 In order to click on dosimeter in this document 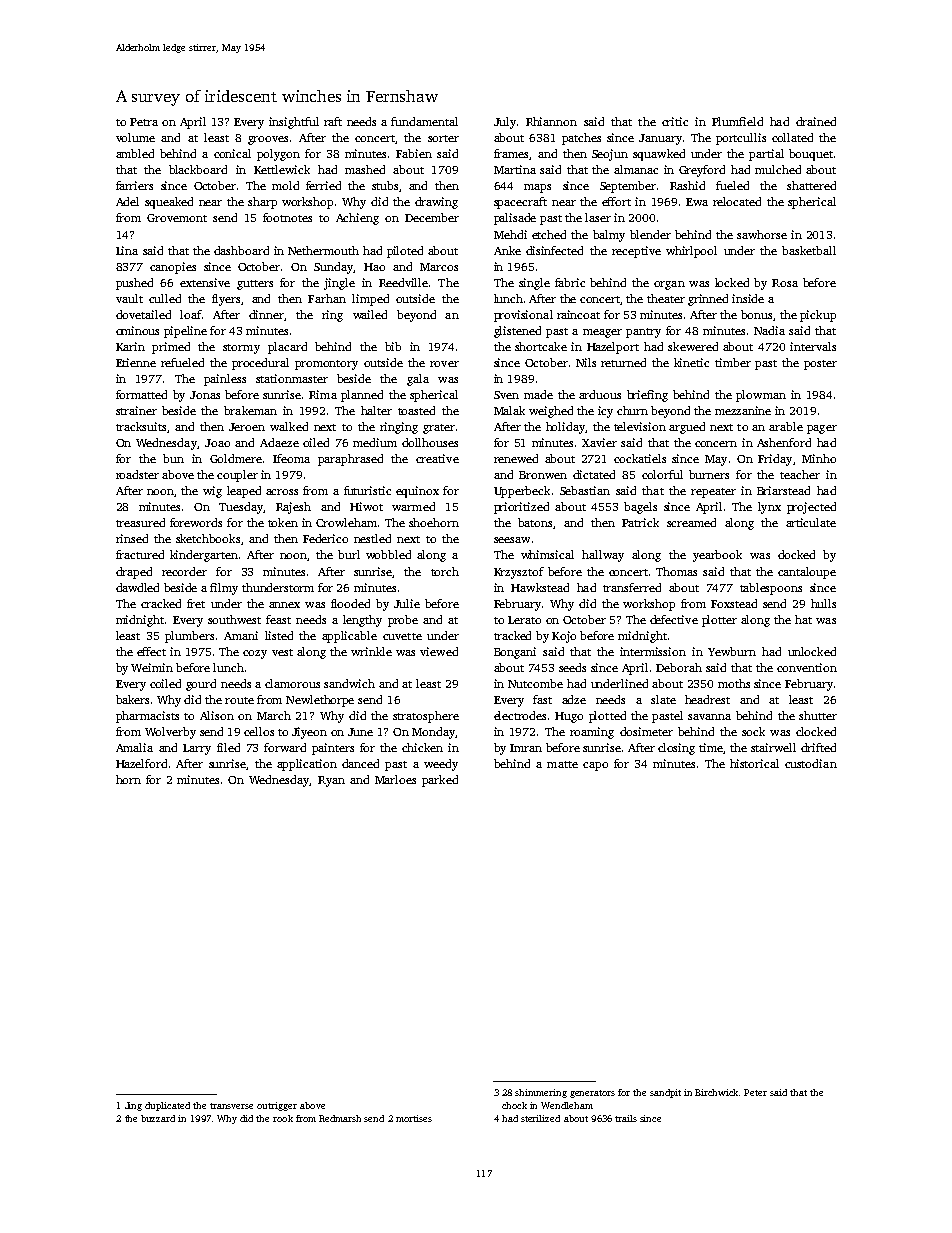, I will do `click(646, 731)`.
